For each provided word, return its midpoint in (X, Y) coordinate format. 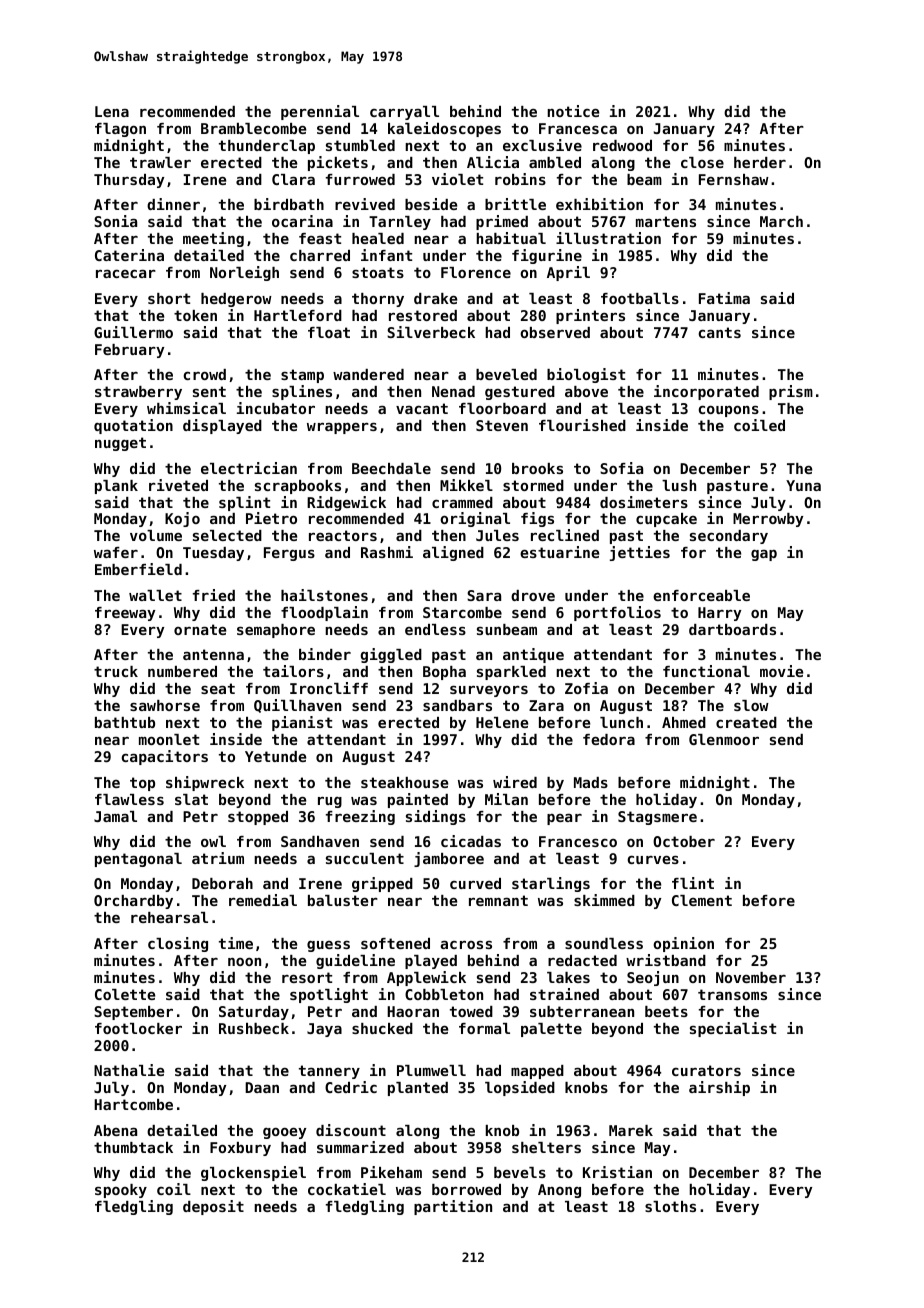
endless (435, 629)
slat (191, 799)
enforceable (701, 595)
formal (484, 1028)
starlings (551, 884)
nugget (120, 444)
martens (666, 221)
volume (156, 535)
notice (573, 111)
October (684, 841)
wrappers (342, 428)
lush (679, 485)
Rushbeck (254, 1028)
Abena (115, 1130)
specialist (733, 1029)
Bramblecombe (253, 128)
